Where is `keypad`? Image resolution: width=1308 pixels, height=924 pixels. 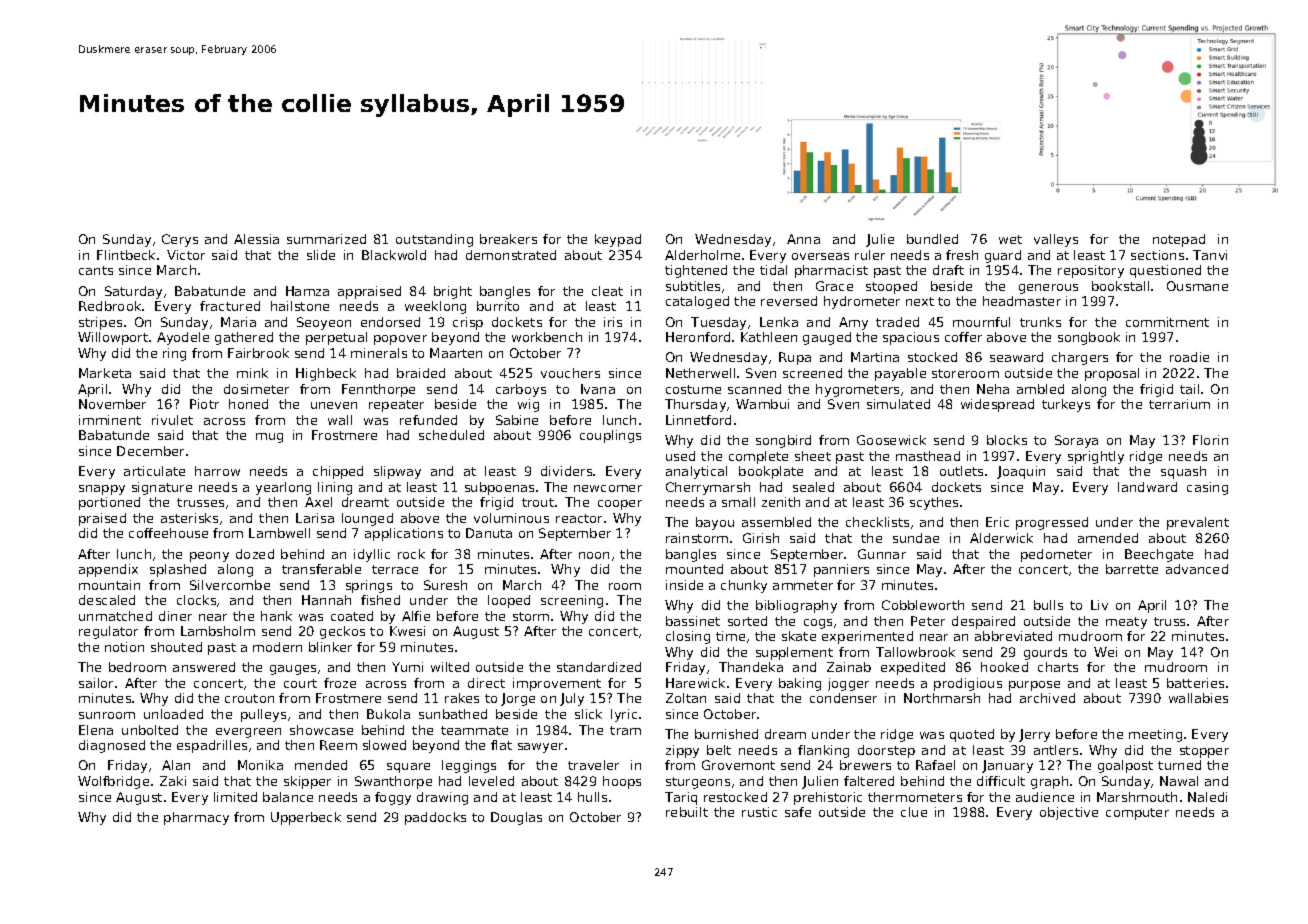
keypad is located at coordinates (618, 240).
